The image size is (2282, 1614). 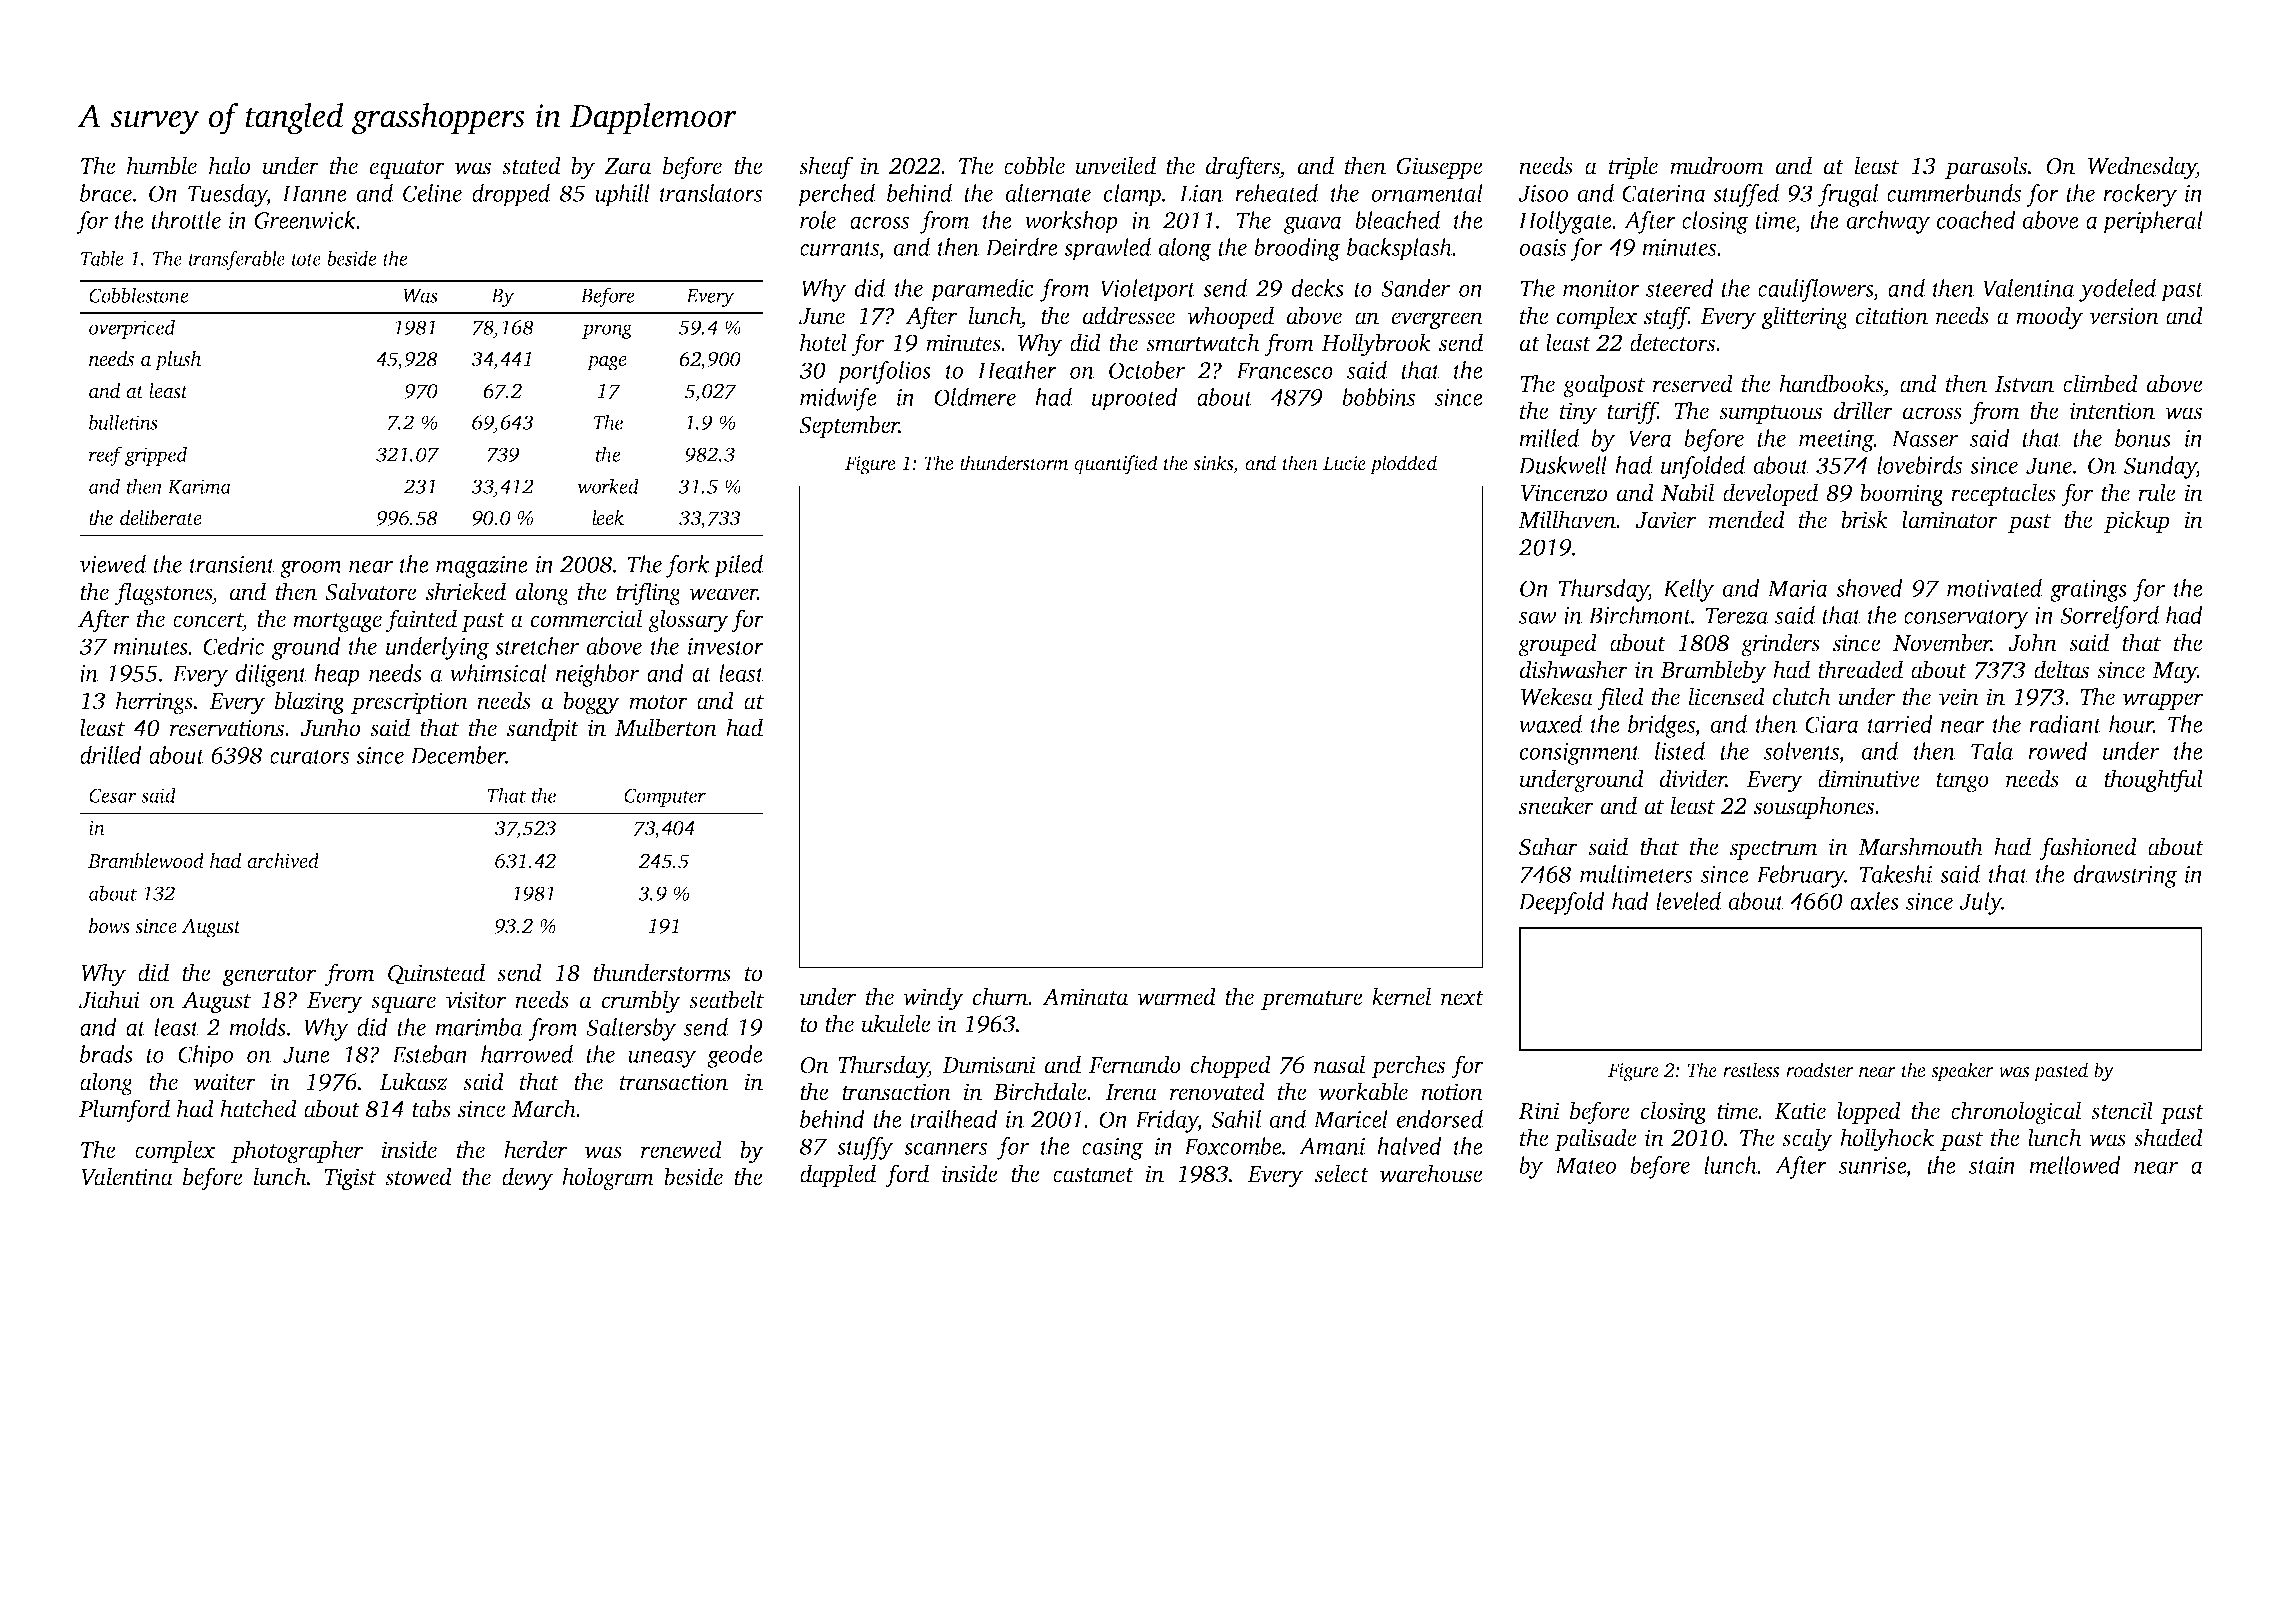 I want to click on unveiled, so click(x=1115, y=165).
